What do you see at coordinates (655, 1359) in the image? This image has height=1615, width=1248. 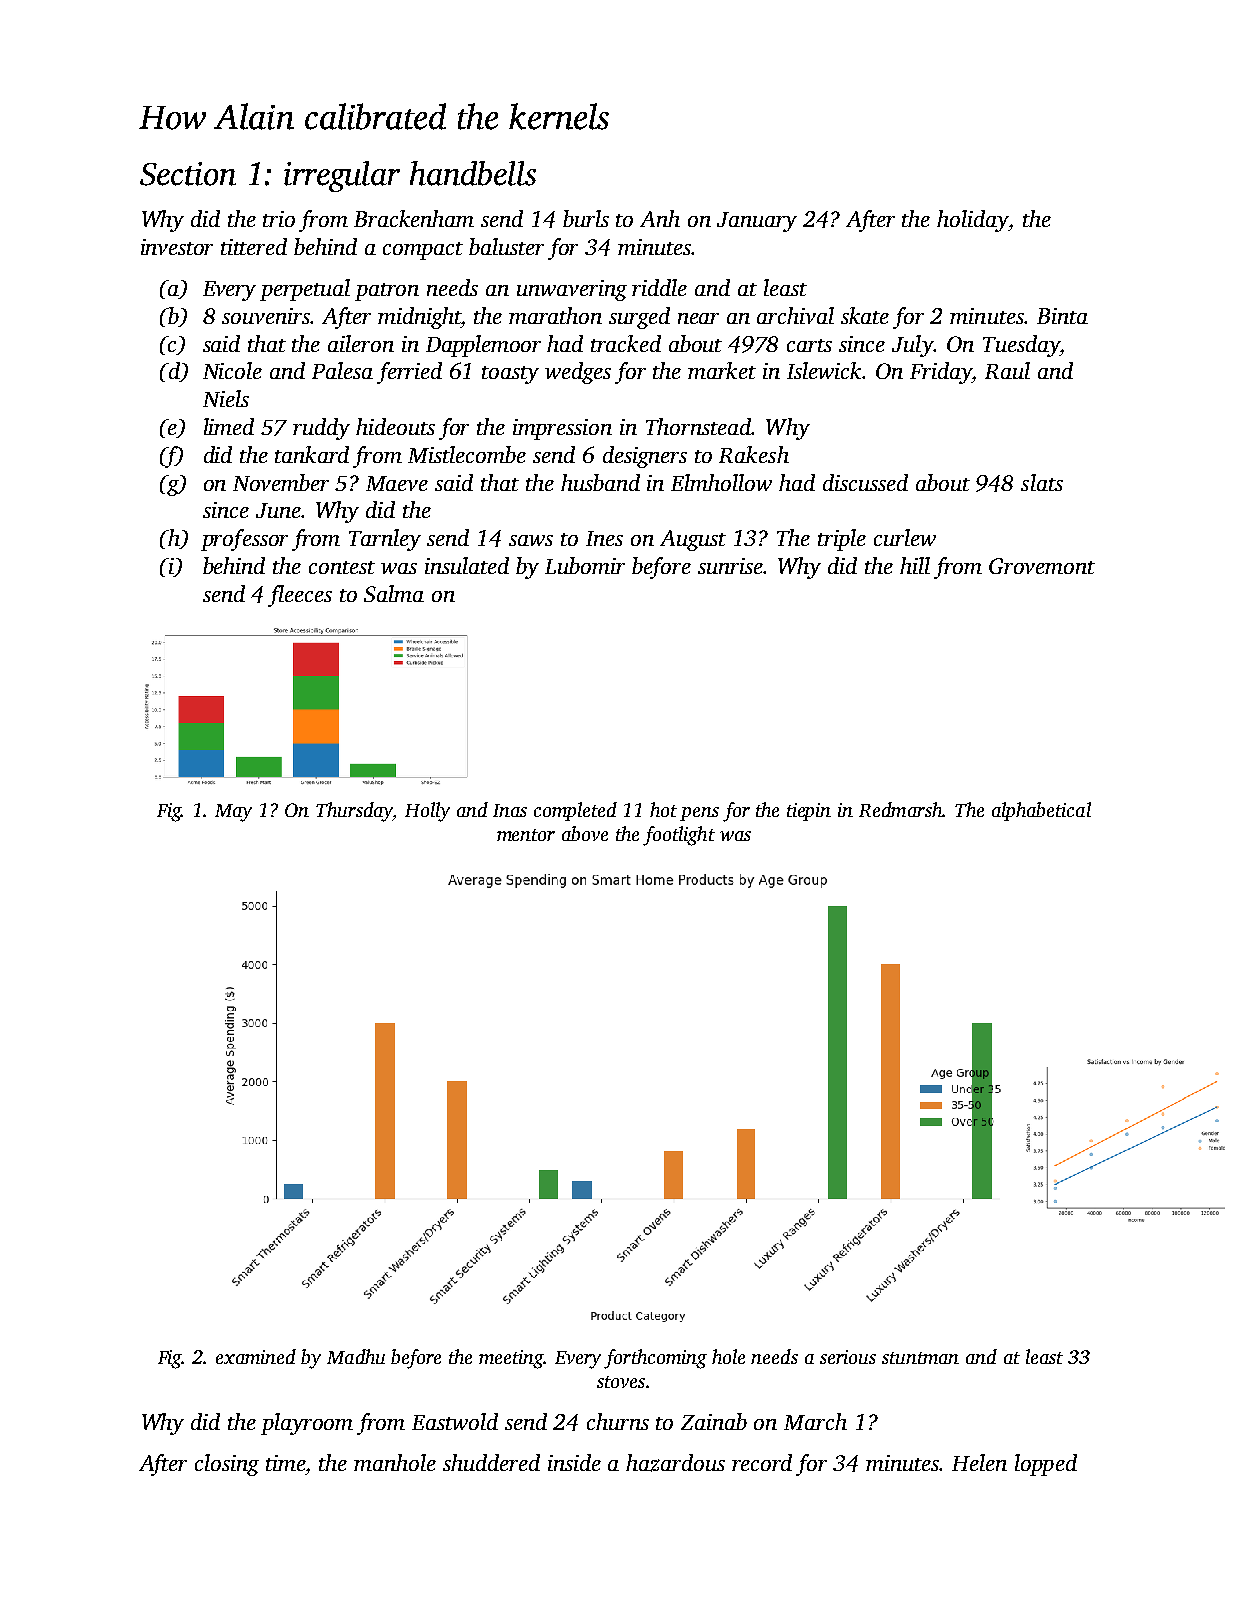 I see `forthcoming` at bounding box center [655, 1359].
